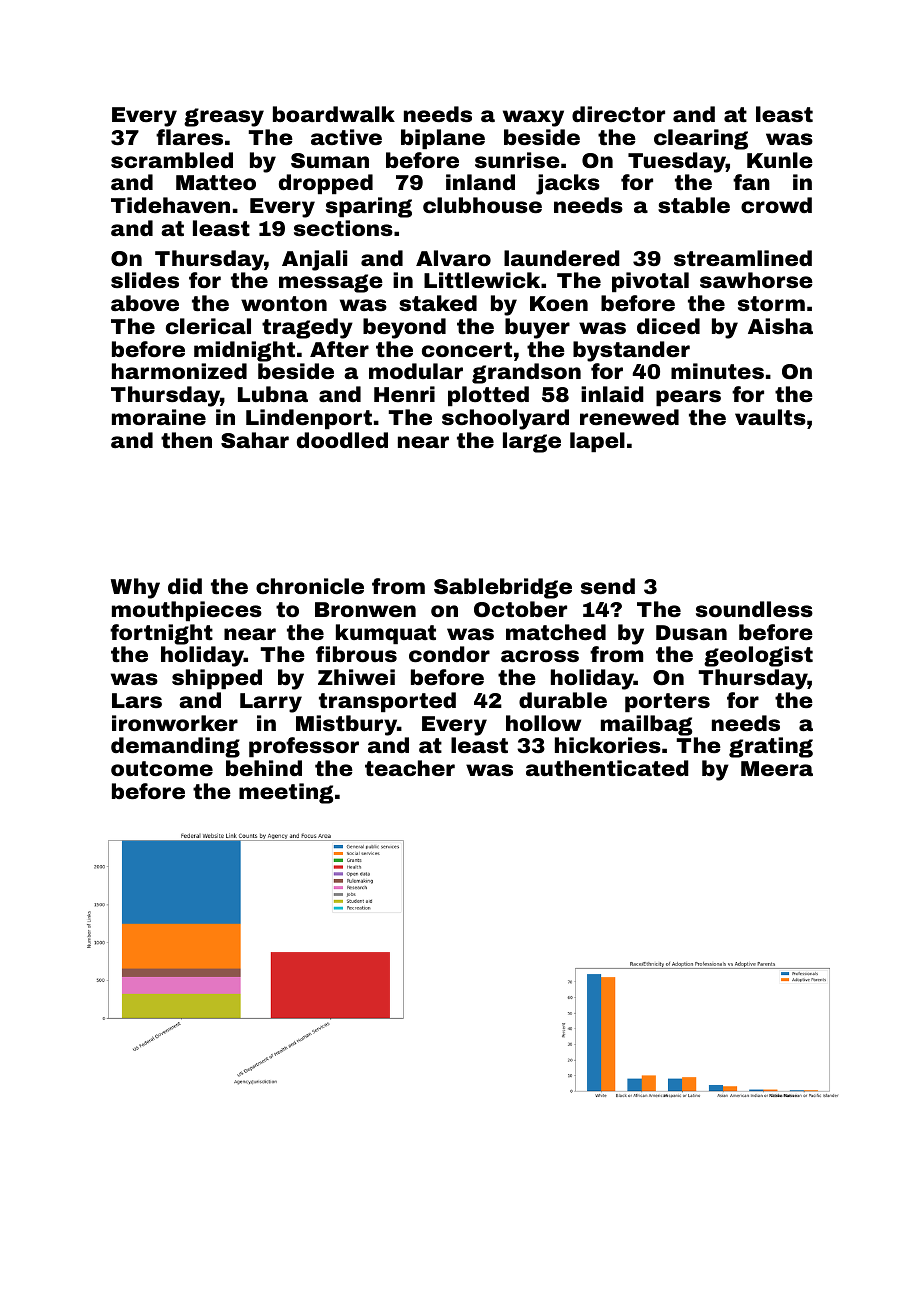  Describe the element at coordinates (162, 768) in the screenshot. I see `outcome` at that location.
